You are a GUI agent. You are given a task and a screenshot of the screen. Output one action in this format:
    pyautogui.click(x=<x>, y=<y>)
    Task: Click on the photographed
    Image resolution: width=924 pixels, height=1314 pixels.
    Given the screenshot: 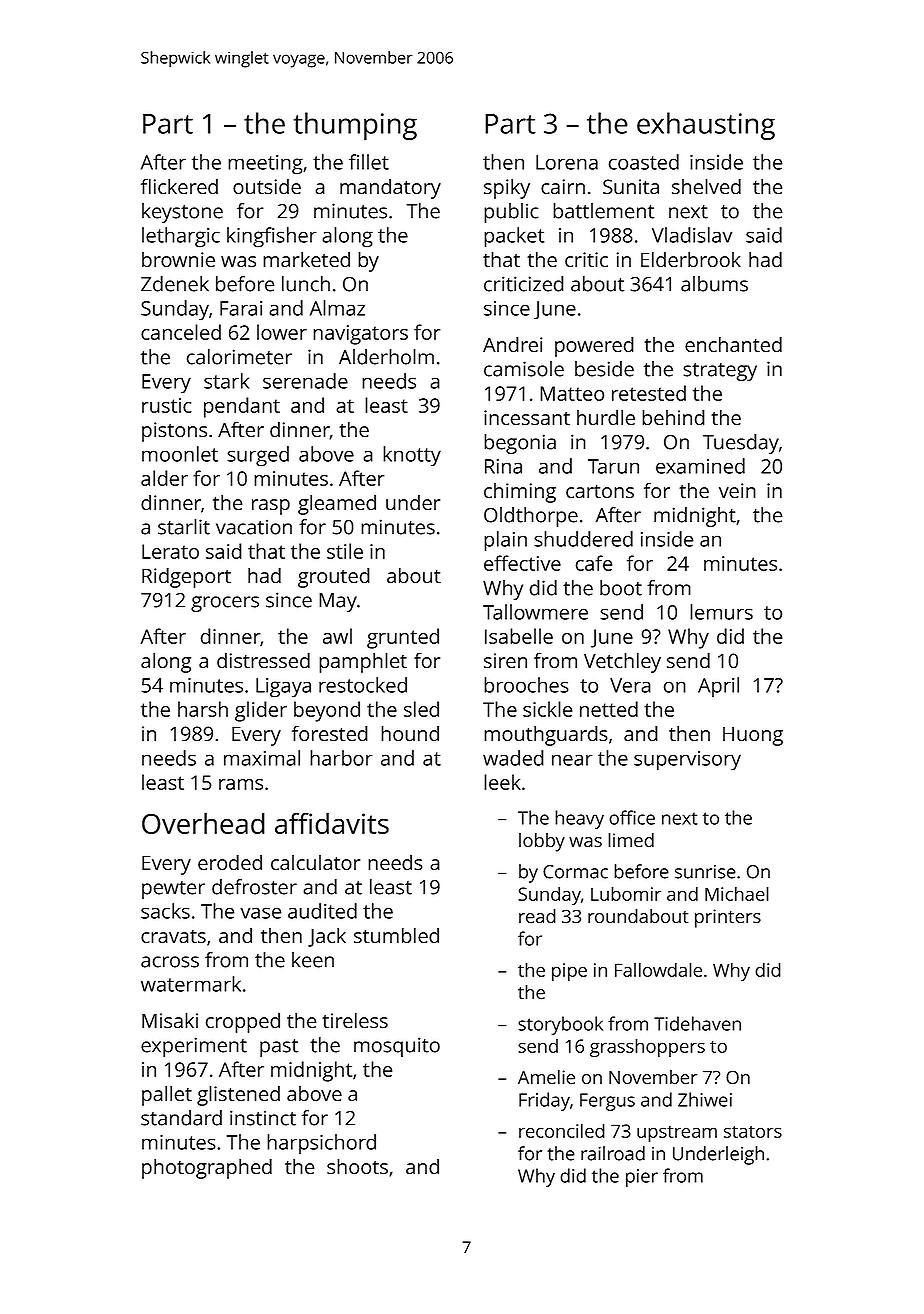 What is the action you would take?
    pyautogui.click(x=207, y=1168)
